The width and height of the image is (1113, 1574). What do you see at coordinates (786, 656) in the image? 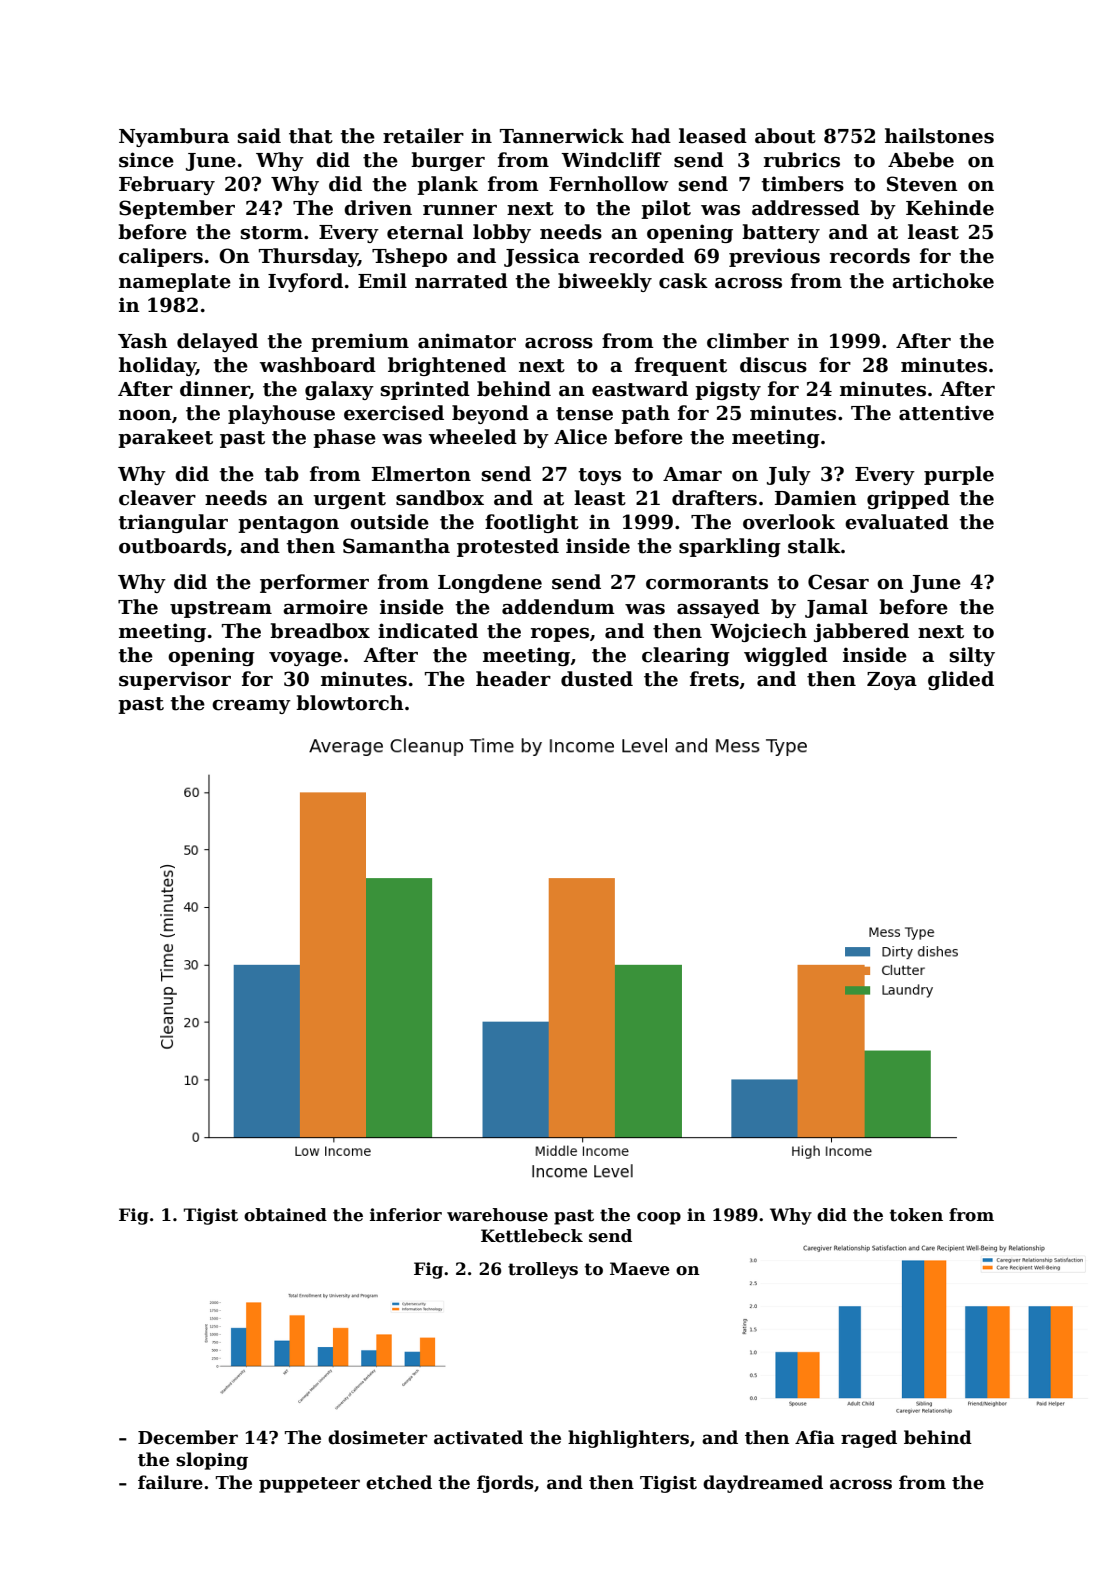
I see `wiggled` at bounding box center [786, 656].
